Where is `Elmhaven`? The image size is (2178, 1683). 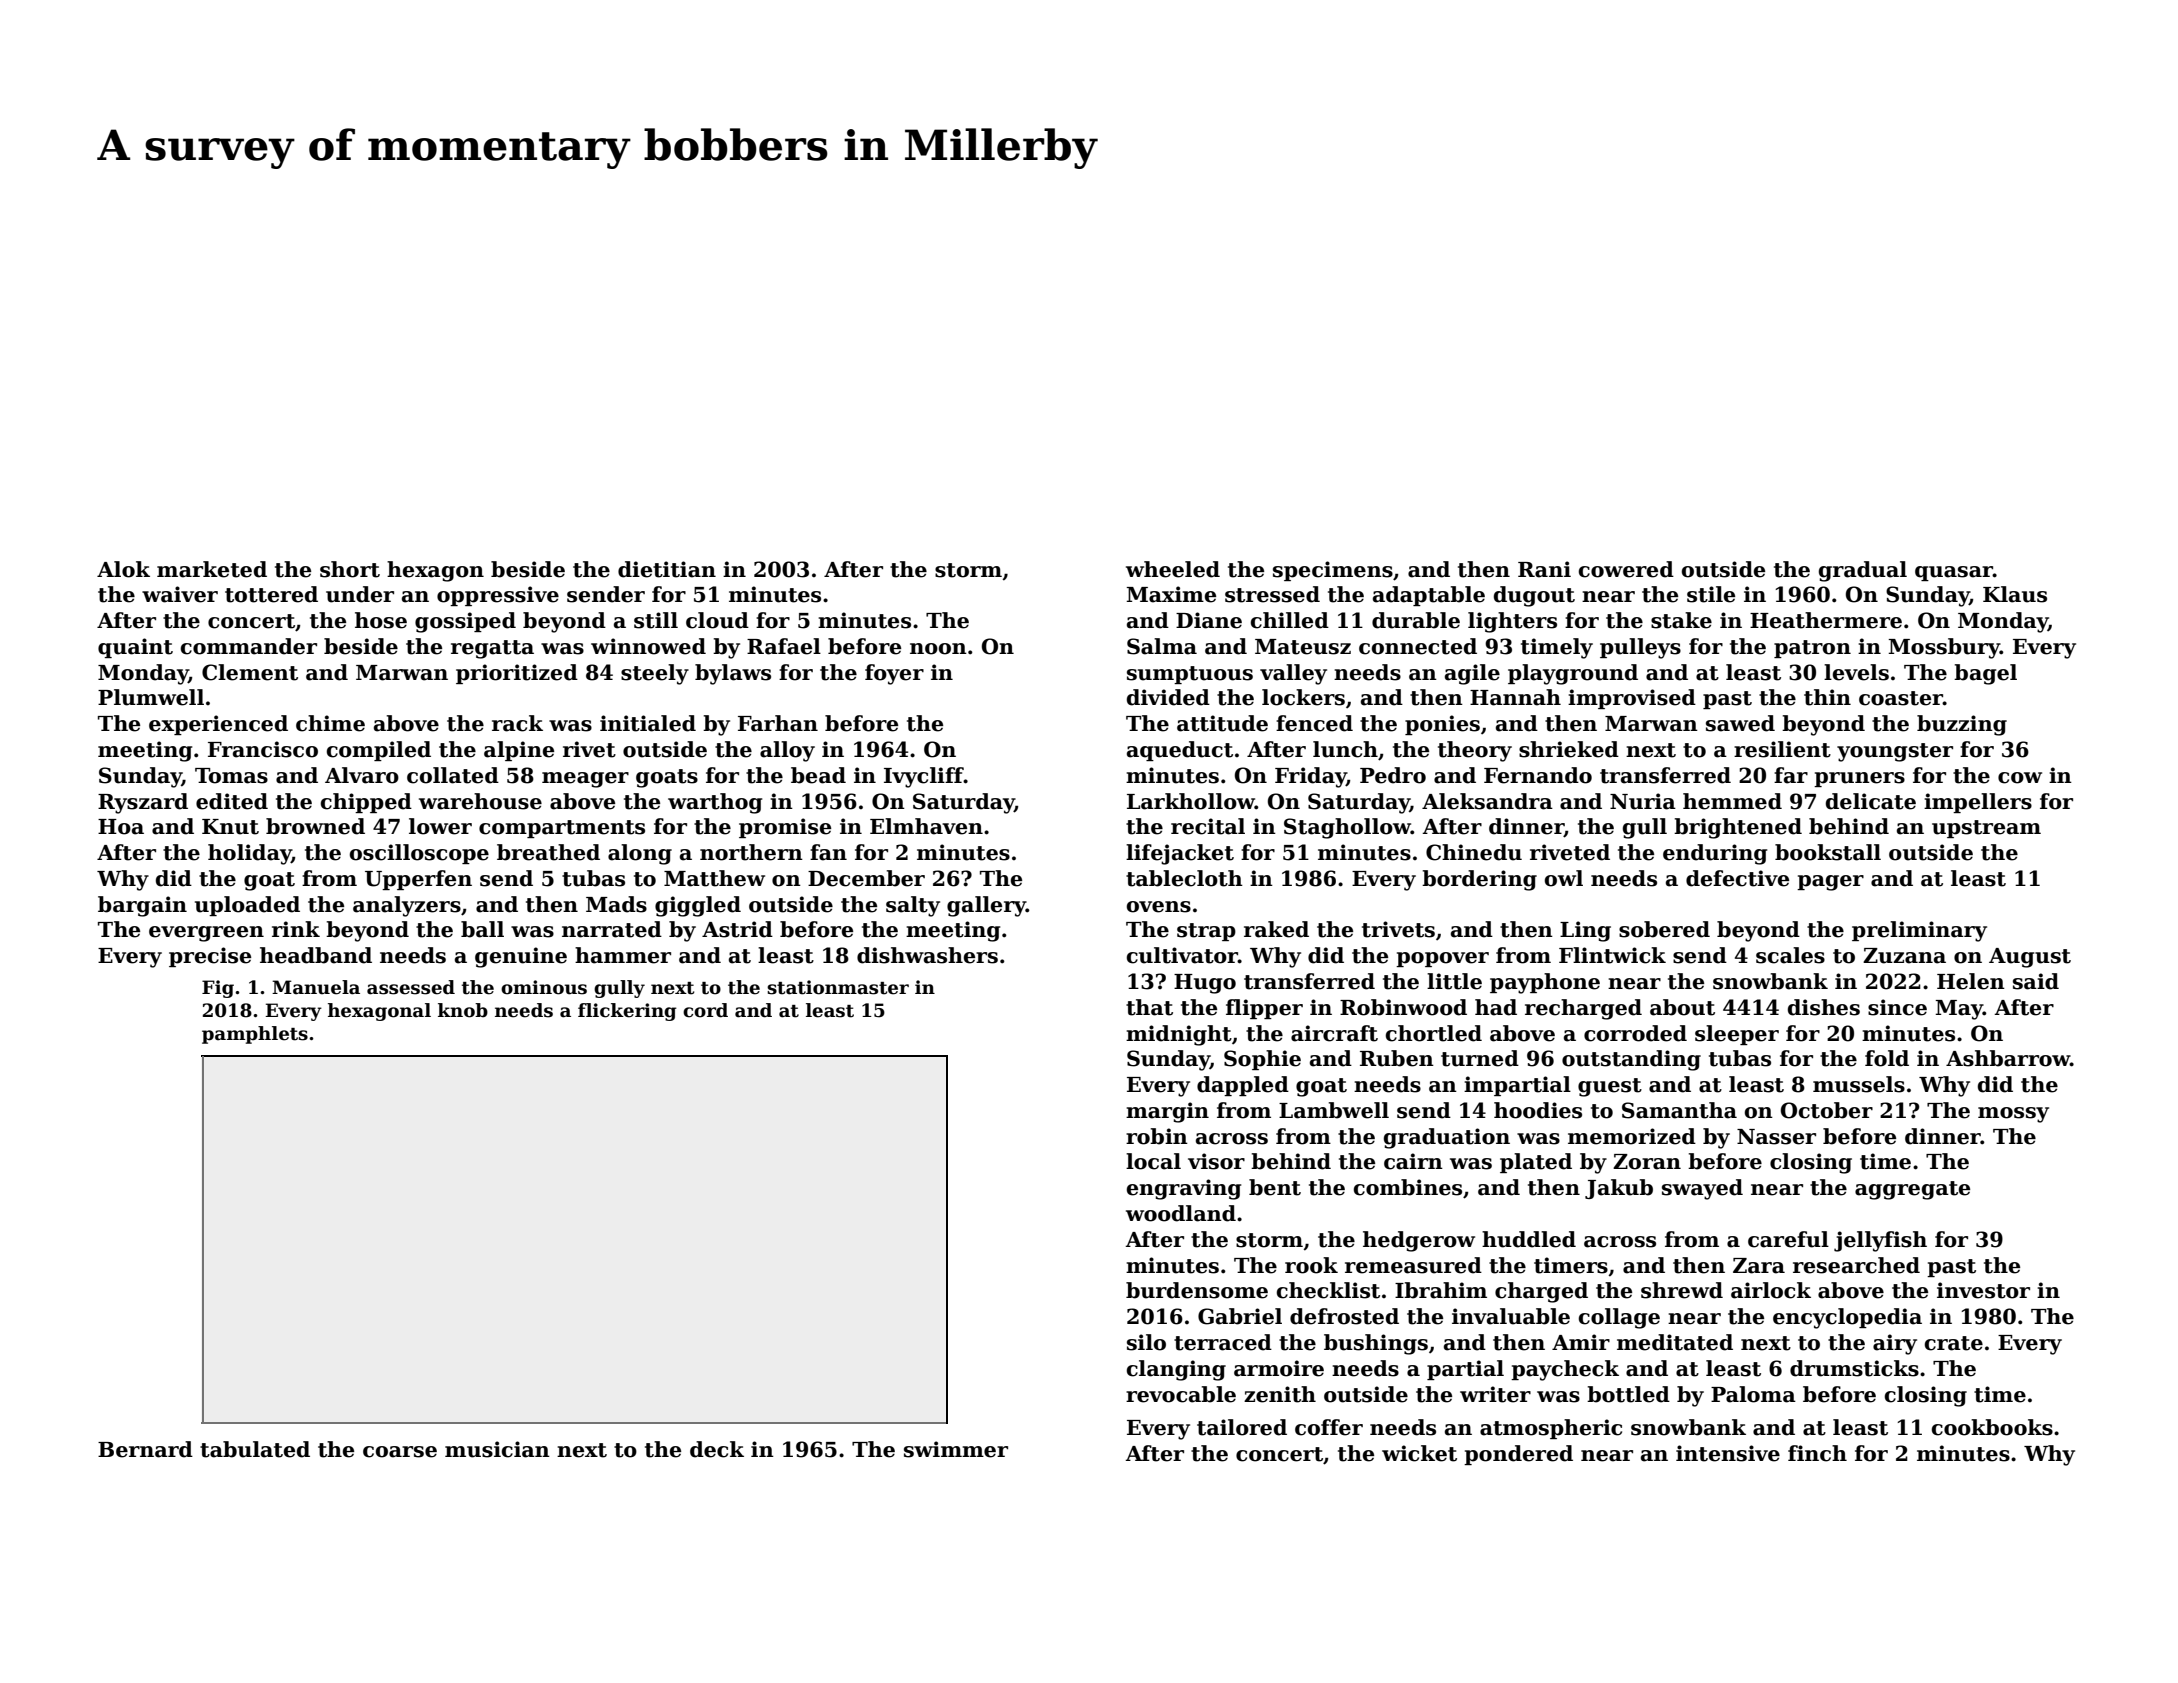
Elmhaven is located at coordinates (926, 826).
